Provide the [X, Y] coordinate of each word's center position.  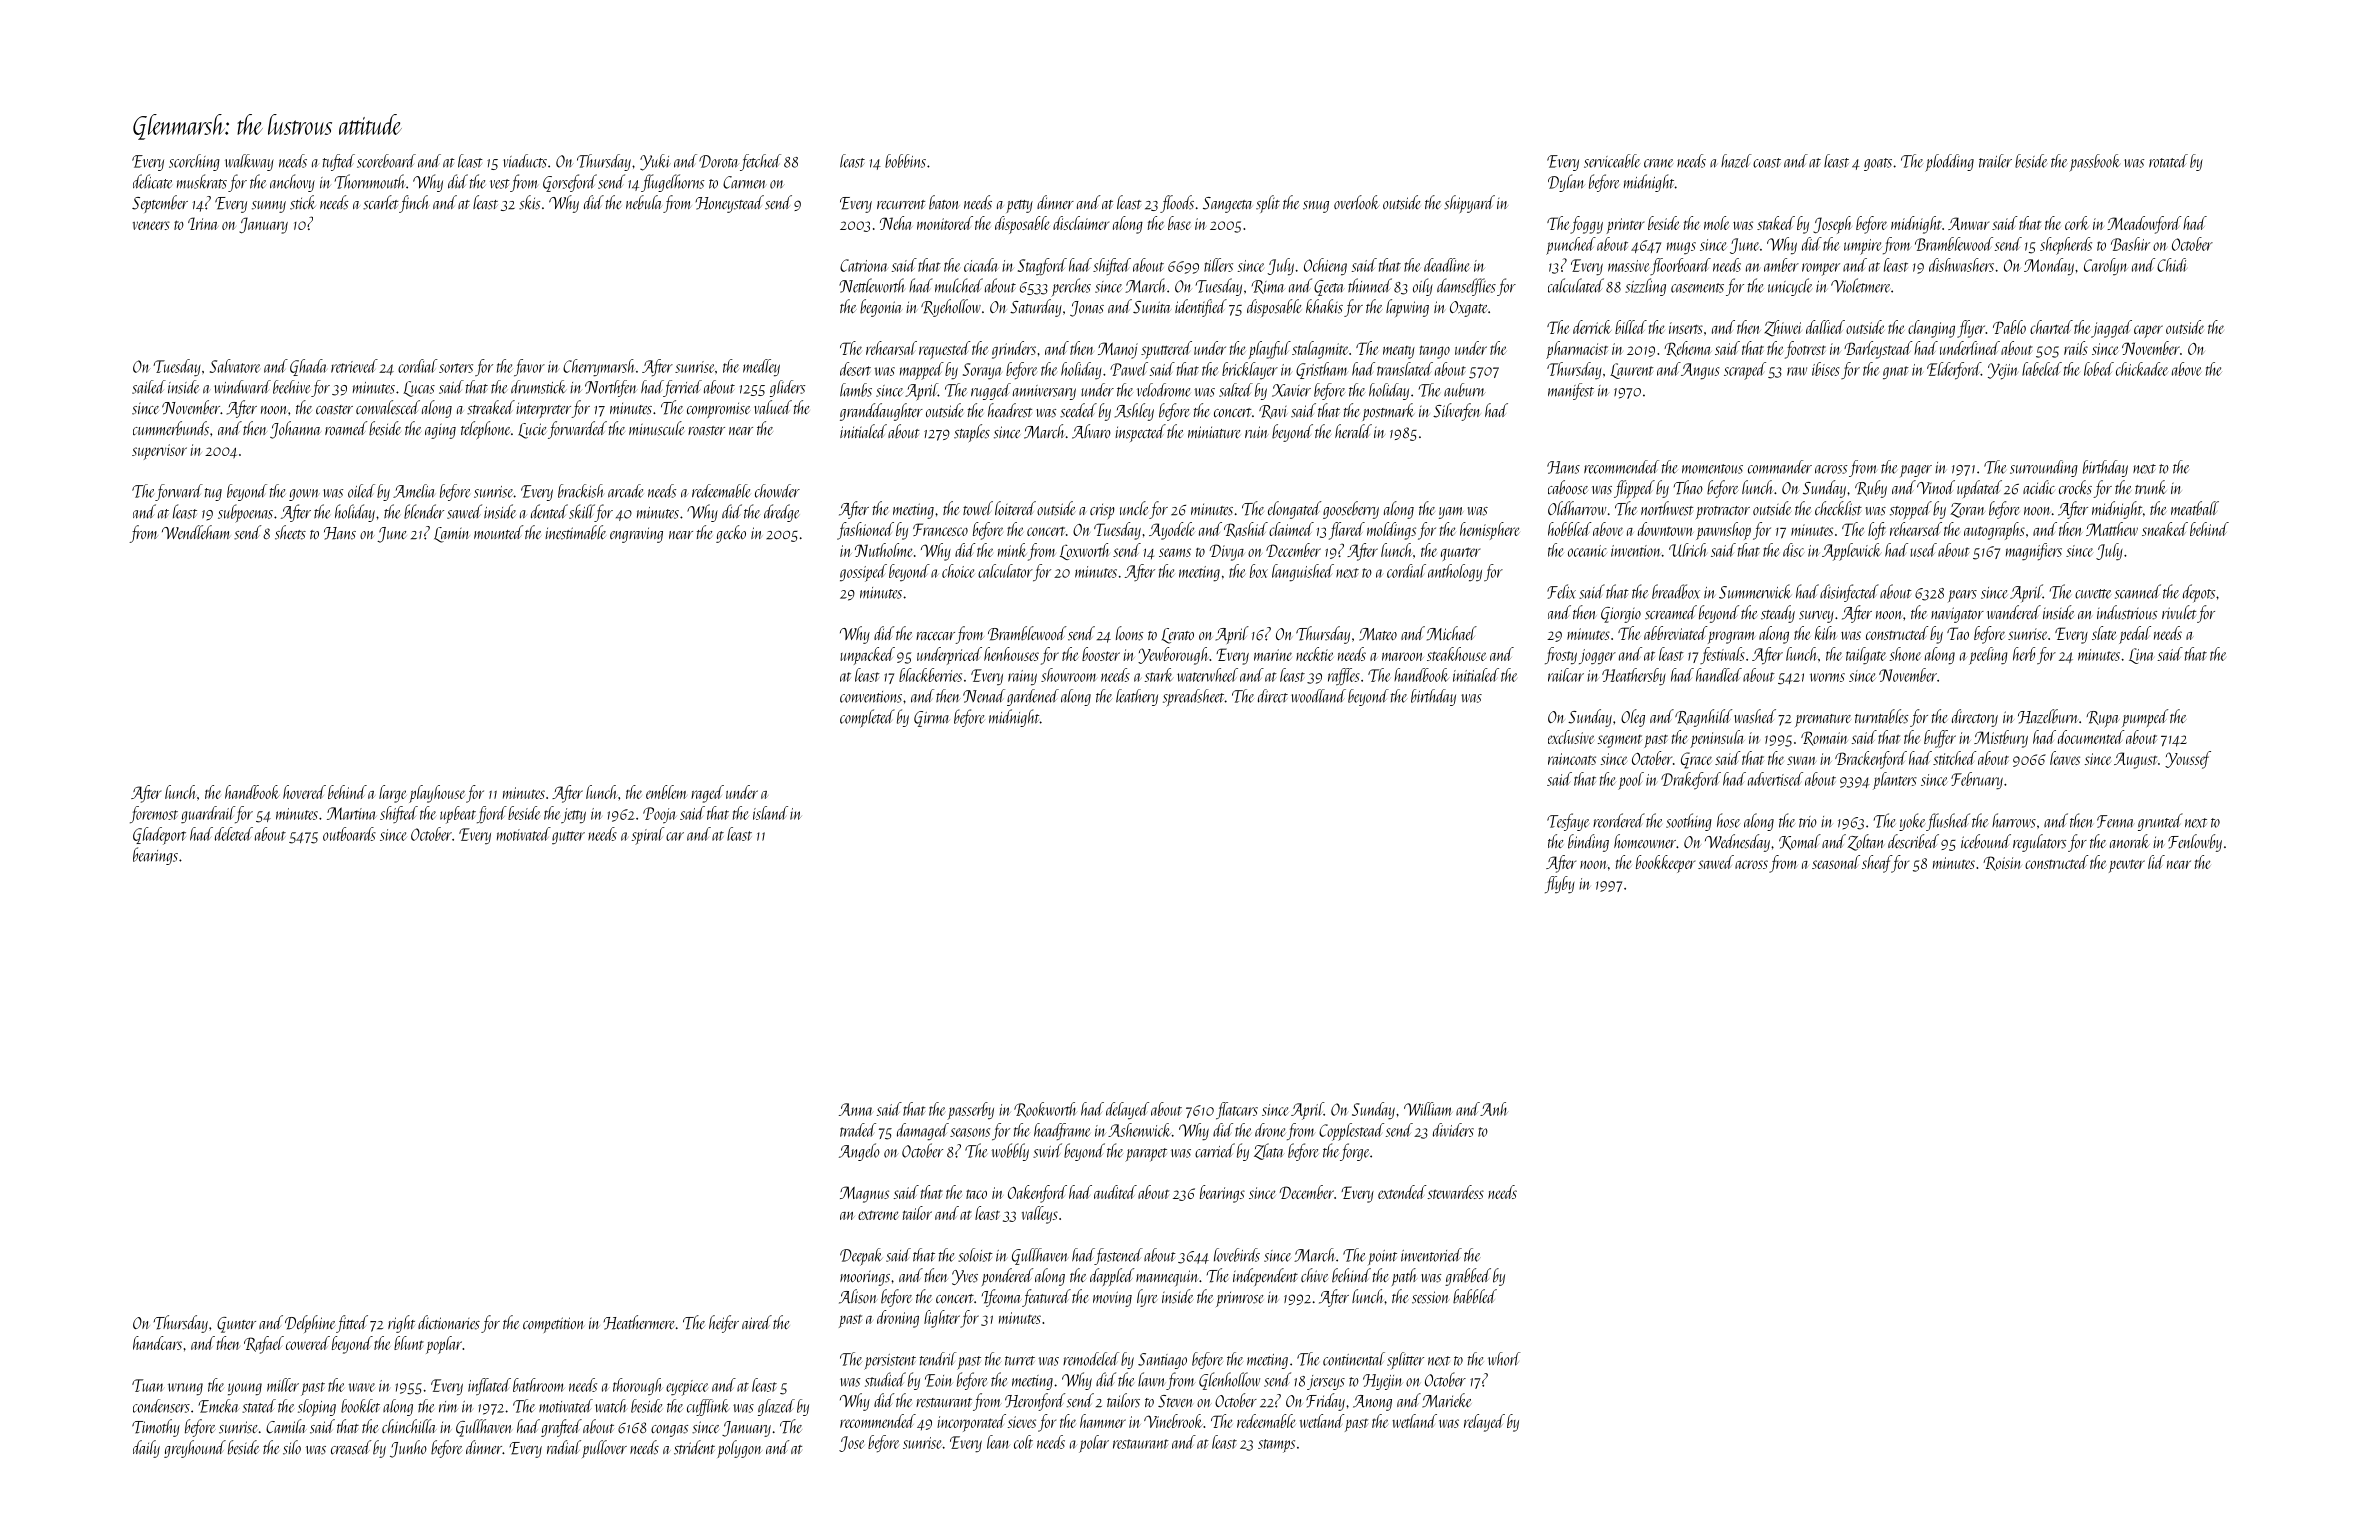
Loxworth [1084, 551]
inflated [489, 1386]
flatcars [1237, 1111]
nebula [644, 202]
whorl [1504, 1359]
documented [2091, 737]
